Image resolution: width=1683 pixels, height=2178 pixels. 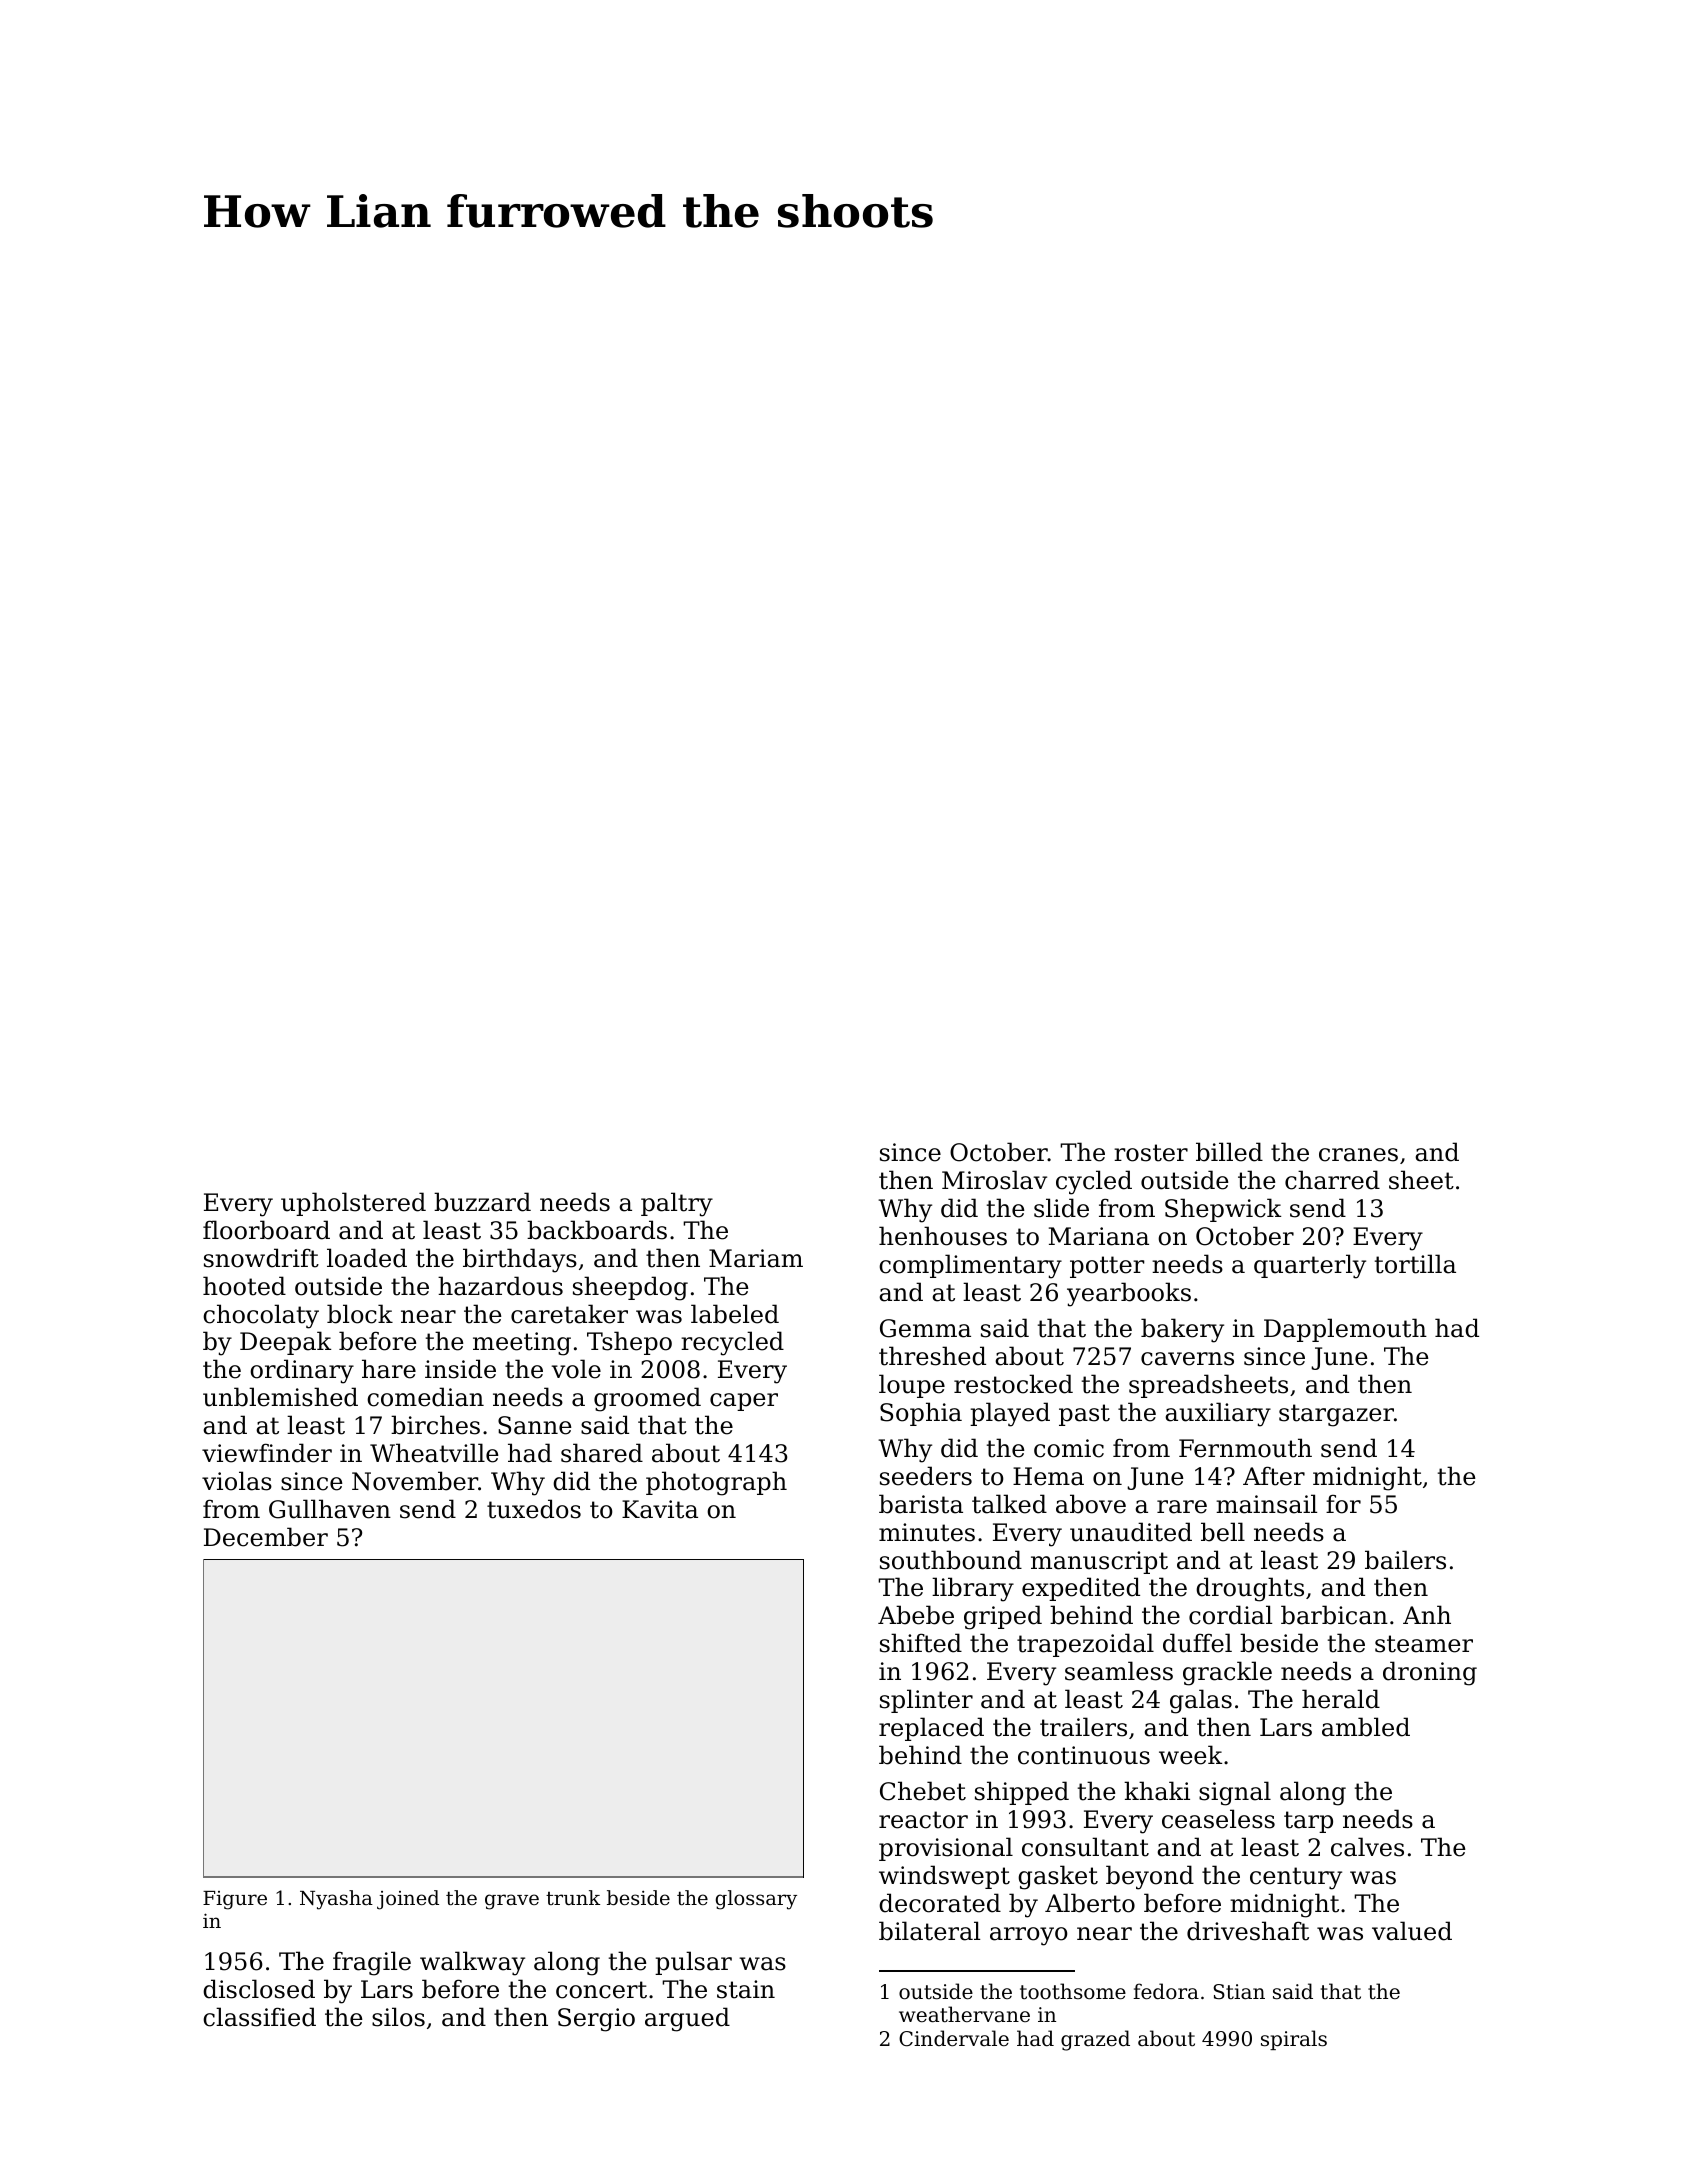 What do you see at coordinates (500, 1286) in the screenshot?
I see `hazardous` at bounding box center [500, 1286].
